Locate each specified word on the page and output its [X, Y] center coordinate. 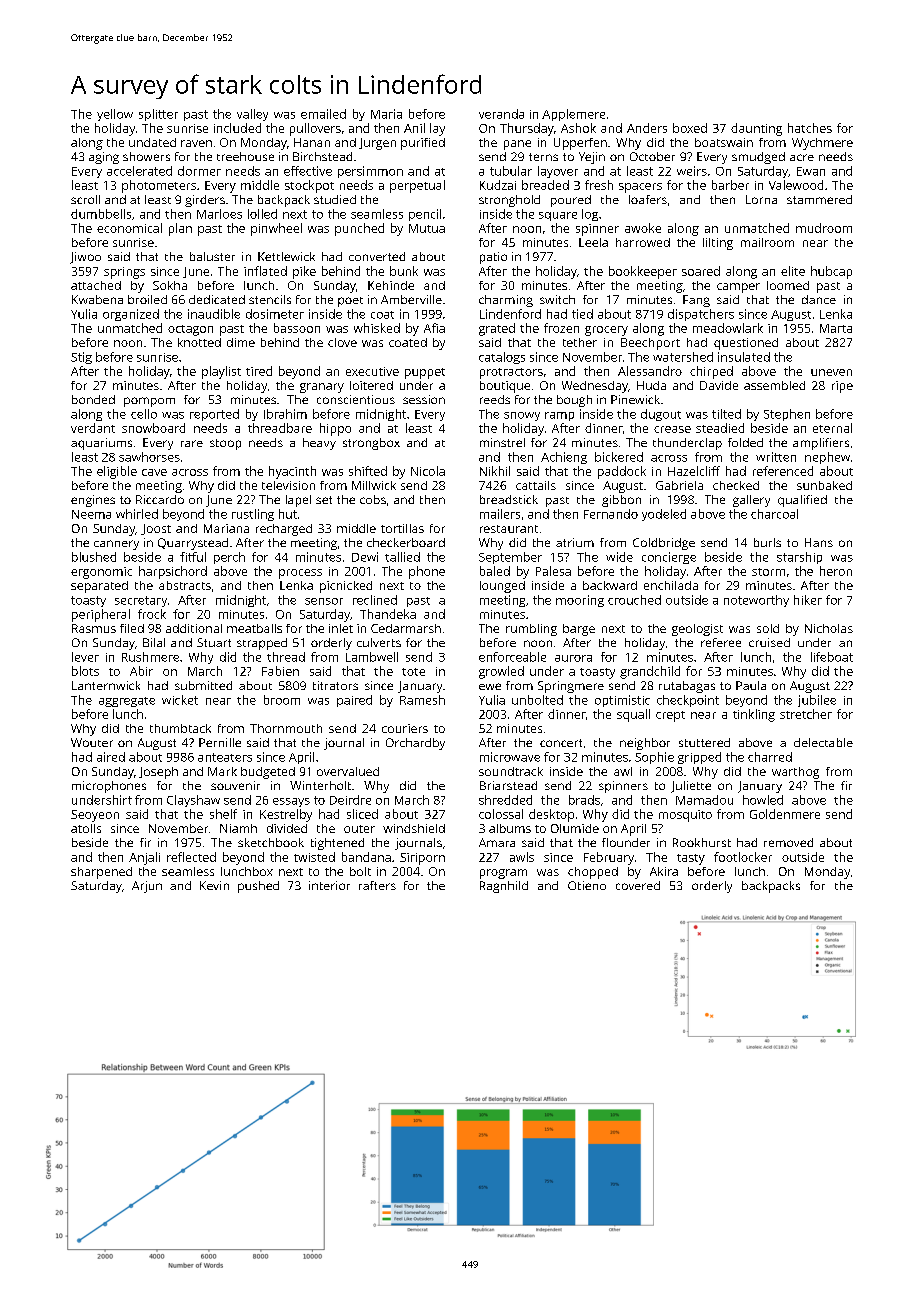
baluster [212, 256]
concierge [669, 558]
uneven [831, 372]
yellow [115, 115]
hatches [810, 128]
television [288, 485]
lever [85, 657]
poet [350, 302]
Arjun [147, 887]
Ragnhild [504, 887]
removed [788, 842]
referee [721, 642]
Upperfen [580, 144]
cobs [373, 499]
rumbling [531, 630]
